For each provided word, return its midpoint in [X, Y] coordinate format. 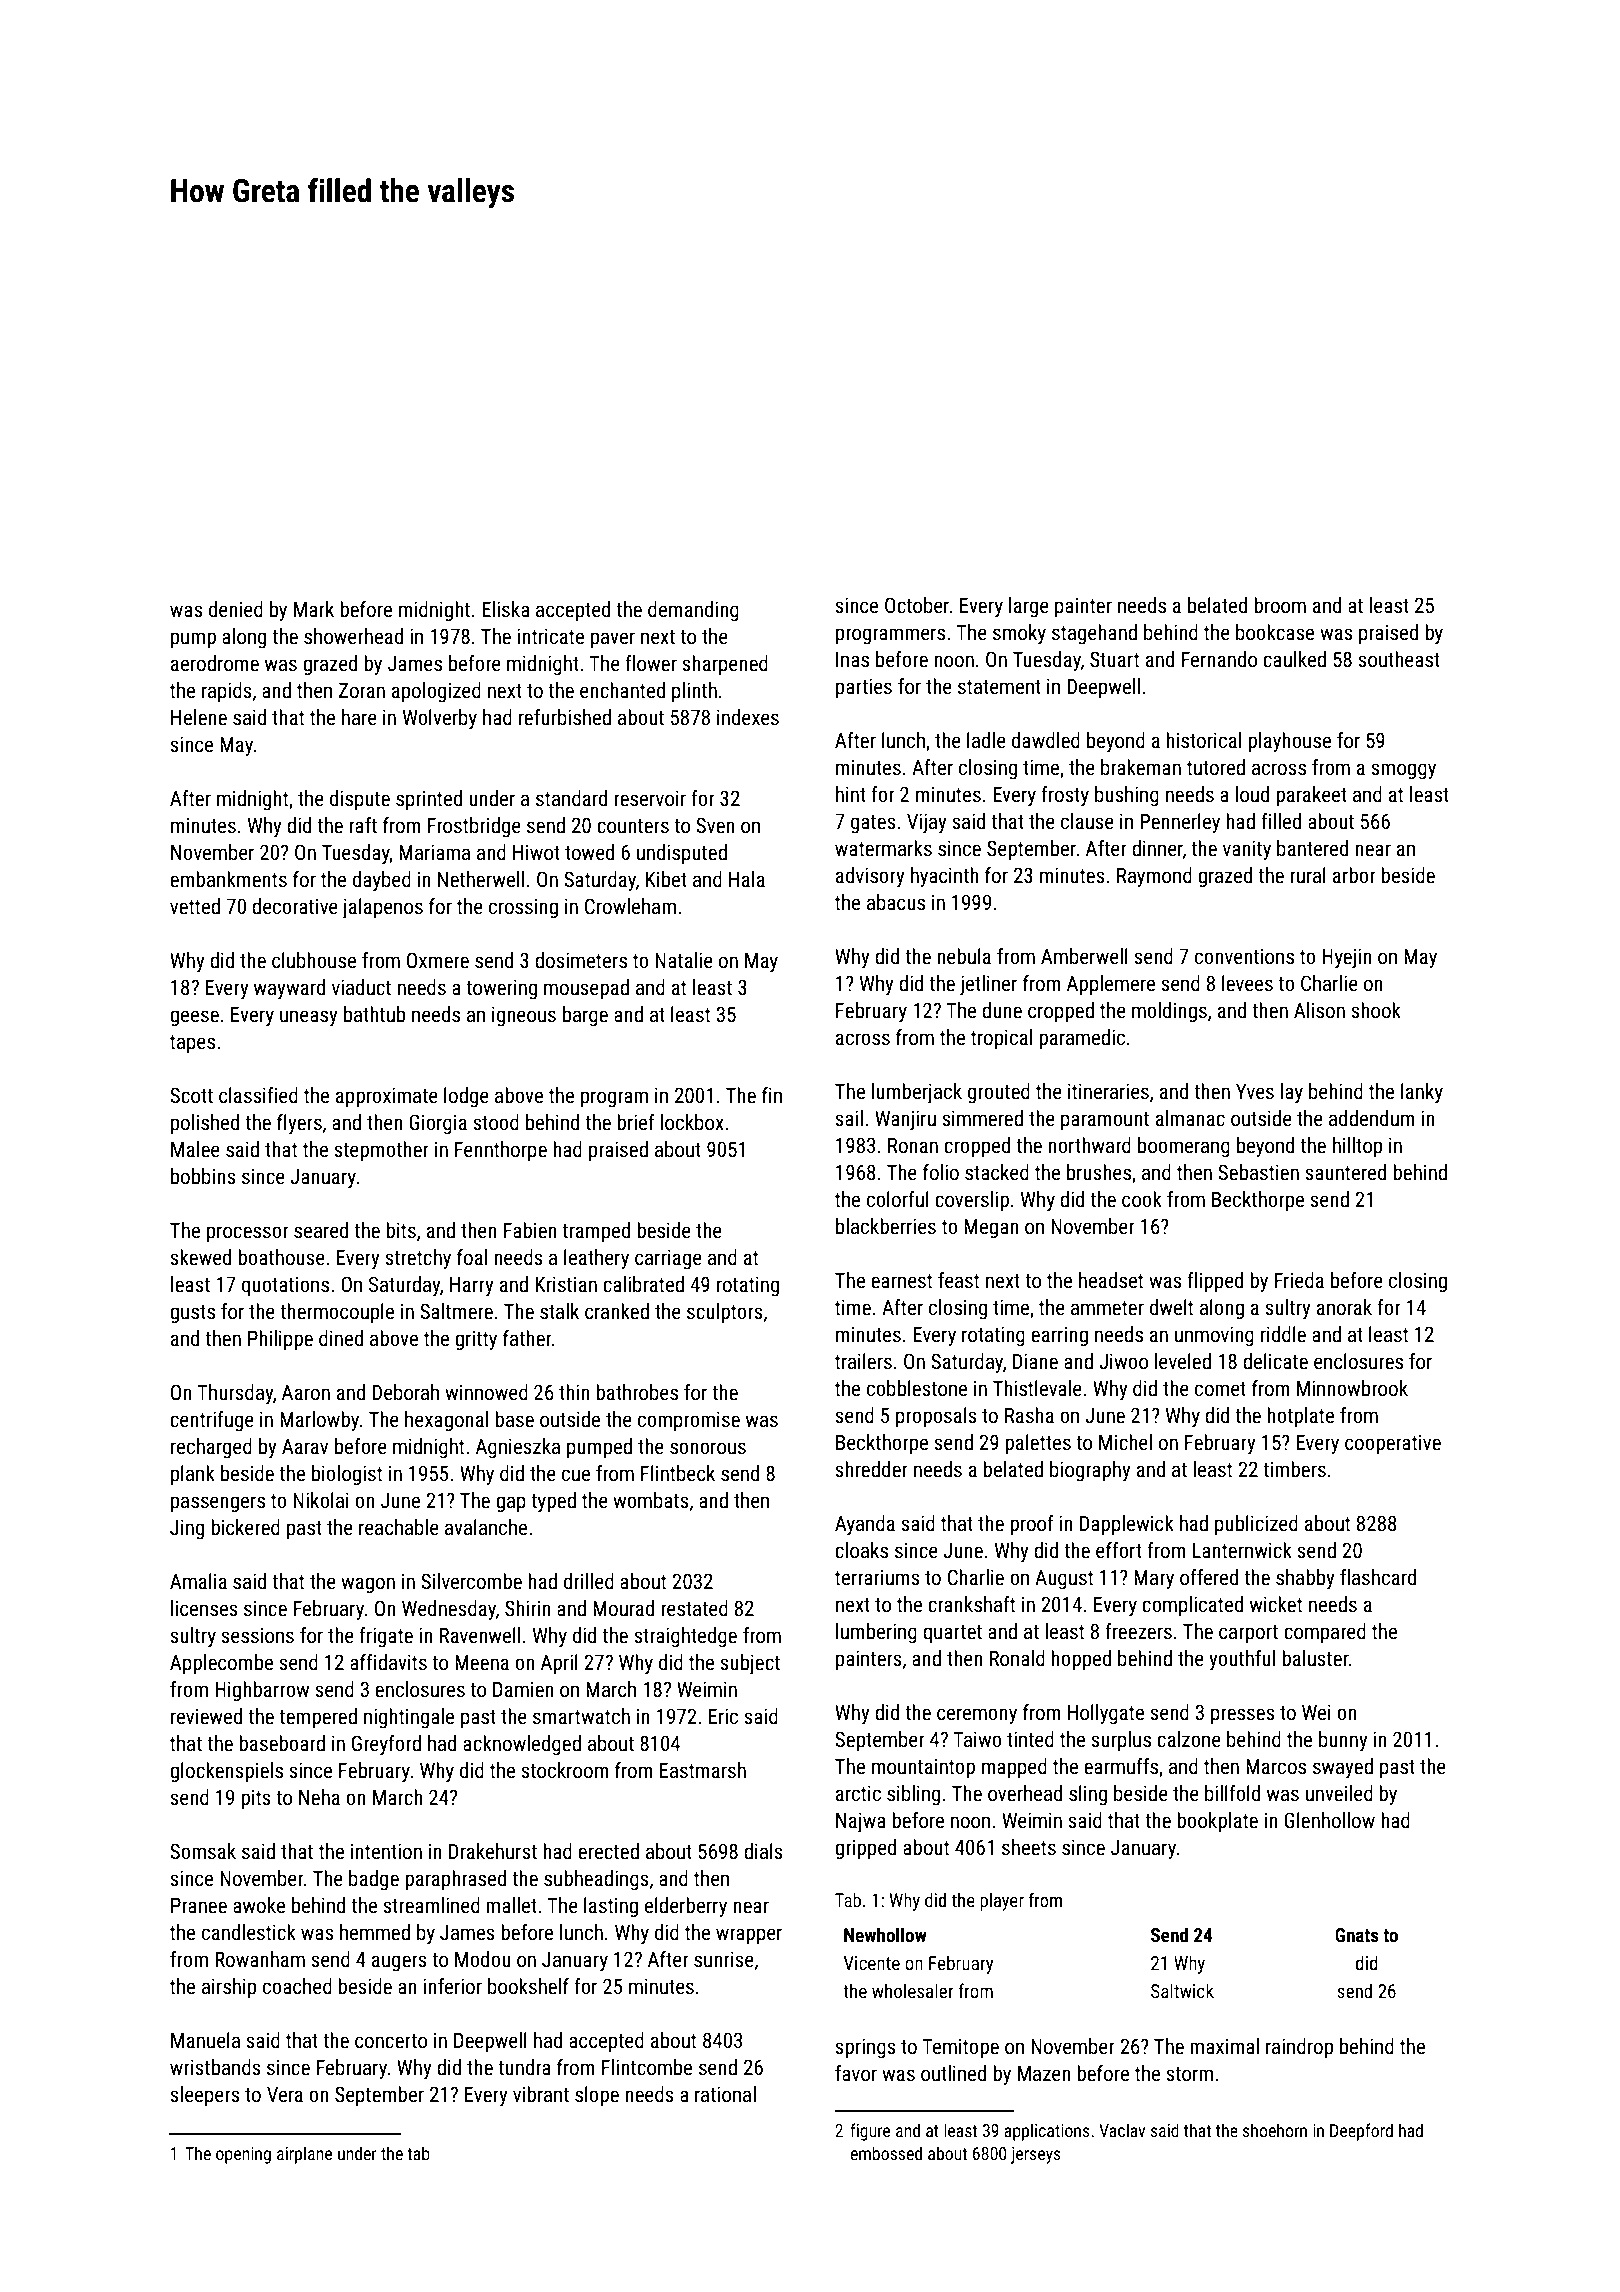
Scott [191, 1095]
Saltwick [1182, 1990]
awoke [259, 1905]
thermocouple [337, 1313]
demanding [693, 611]
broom [1280, 605]
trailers [863, 1361]
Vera [285, 2095]
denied [236, 609]
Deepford [1361, 2132]
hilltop [1357, 1147]
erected [608, 1851]
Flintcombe [647, 2067]
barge [585, 1016]
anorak [1344, 1307]
